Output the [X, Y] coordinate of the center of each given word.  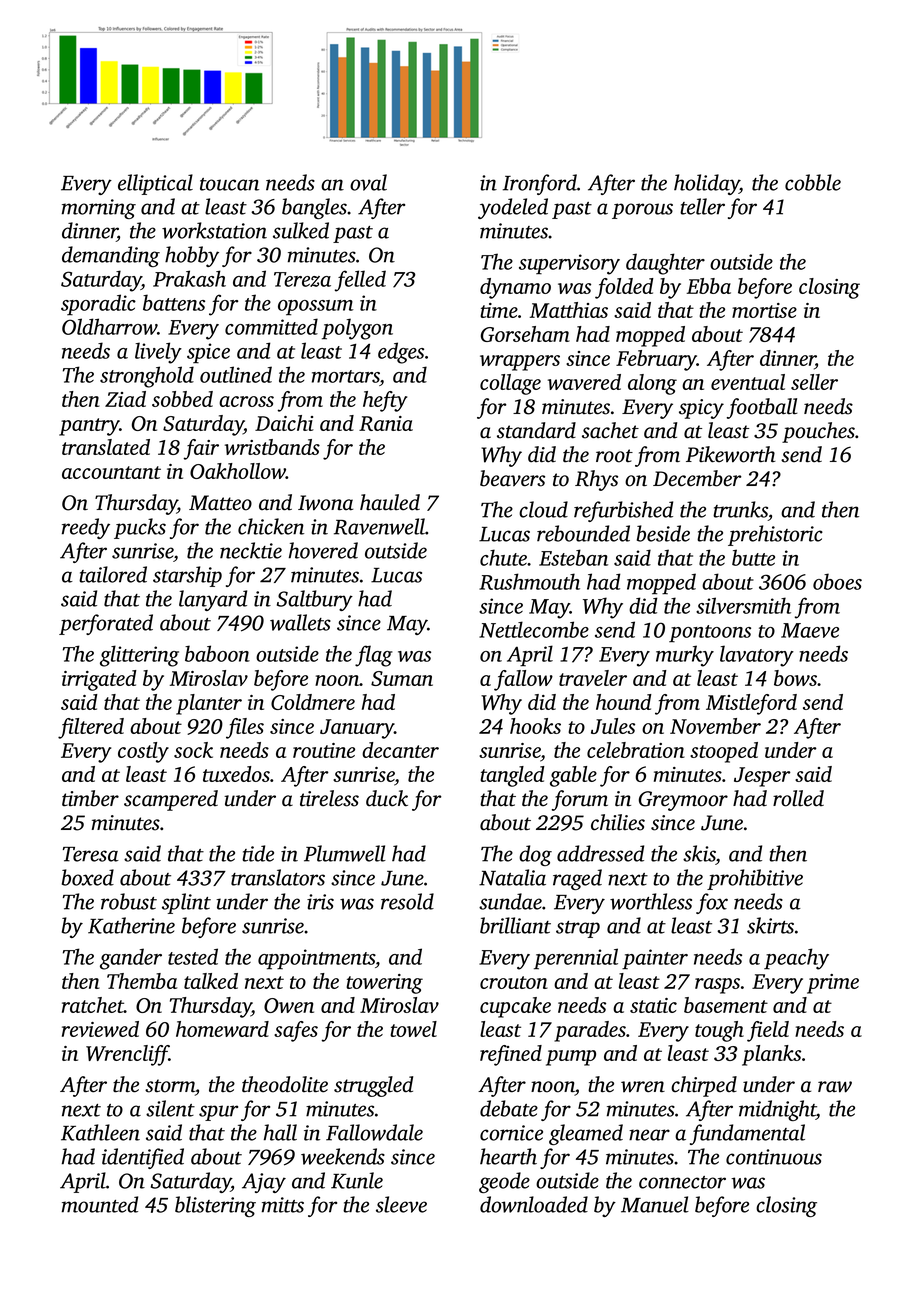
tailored [113, 574]
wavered [584, 382]
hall [280, 1132]
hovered [323, 550]
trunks [740, 509]
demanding [111, 256]
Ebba [709, 286]
